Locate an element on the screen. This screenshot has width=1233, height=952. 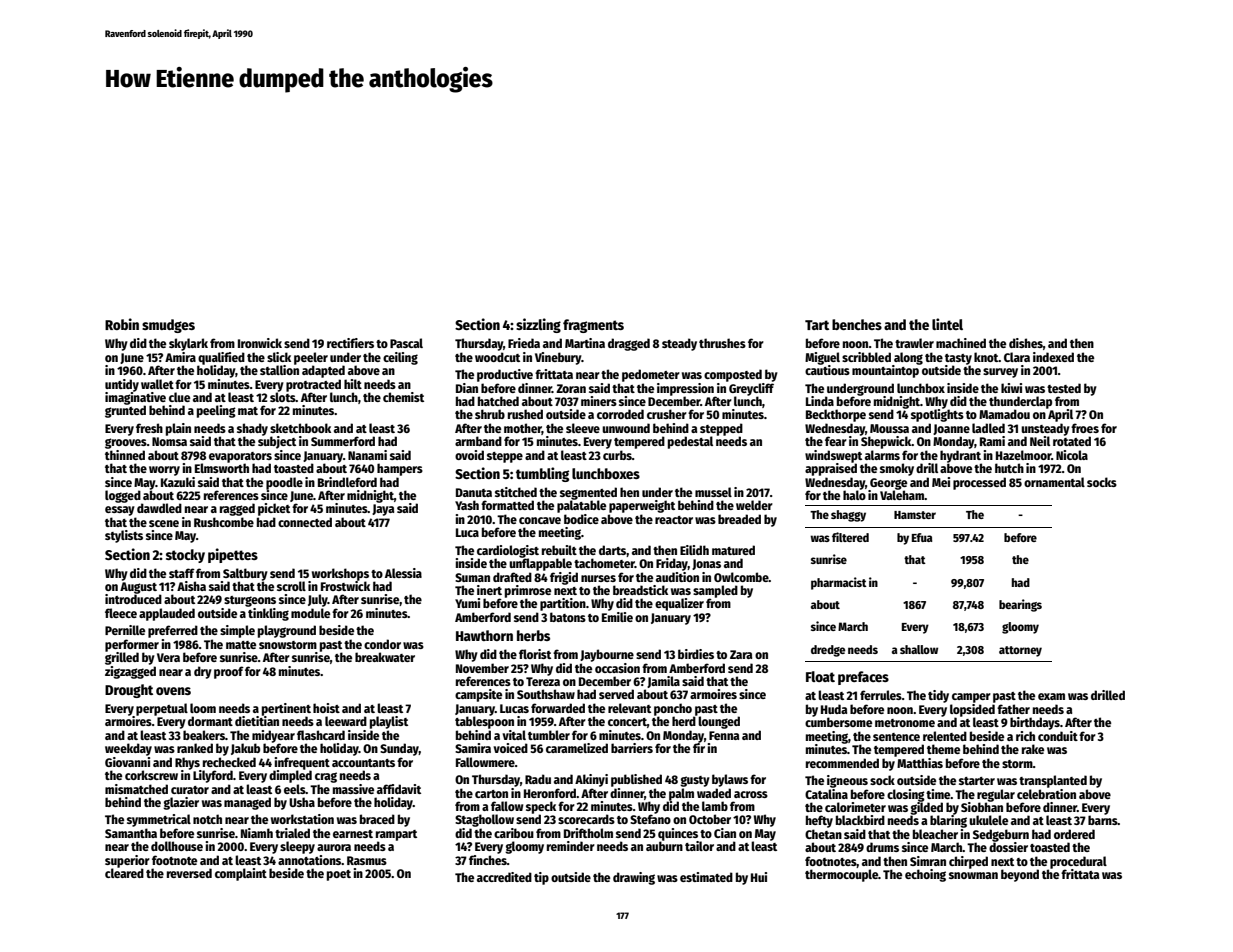
camper is located at coordinates (971, 698).
